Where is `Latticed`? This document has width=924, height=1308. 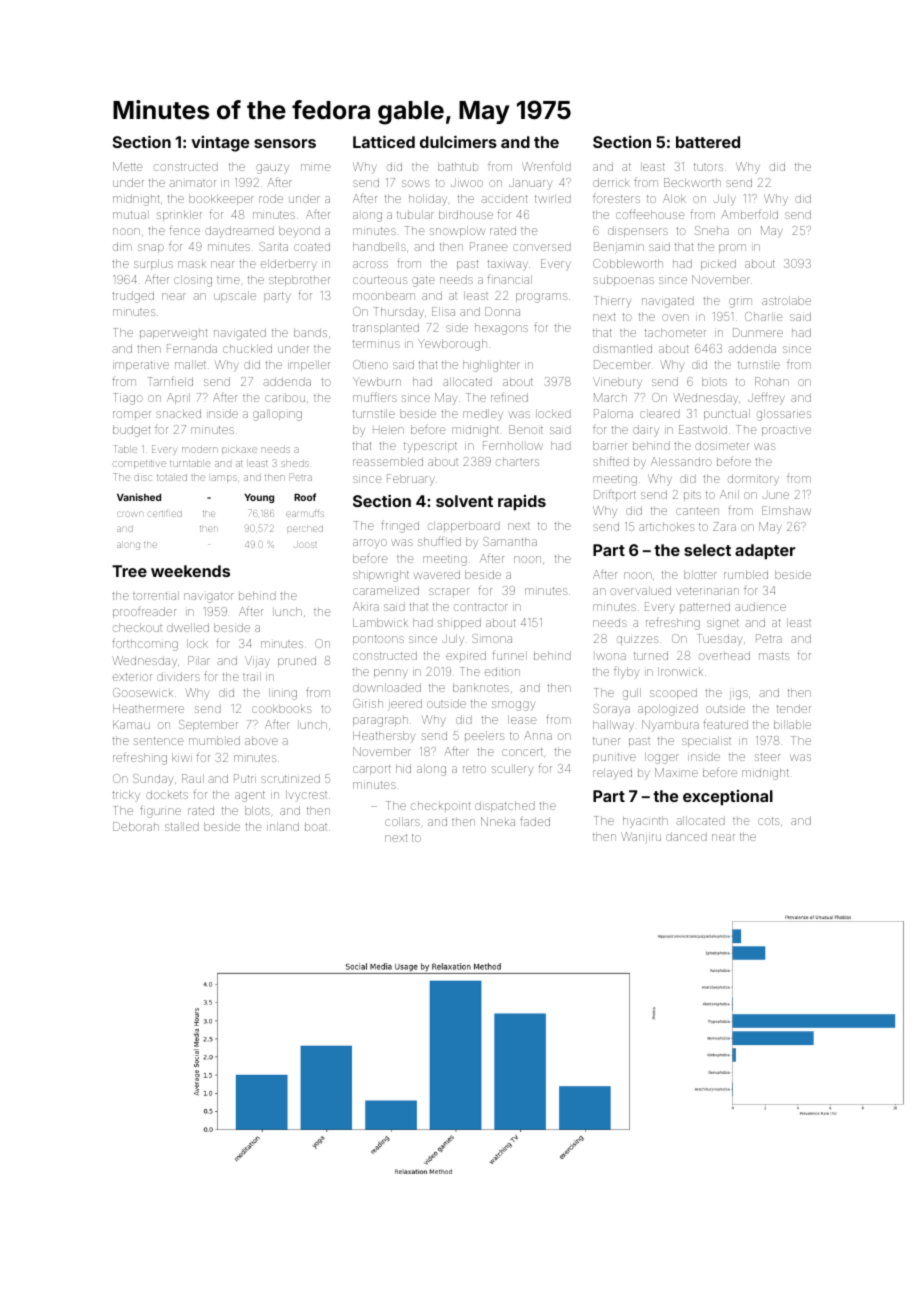
Latticed is located at coordinates (384, 141).
